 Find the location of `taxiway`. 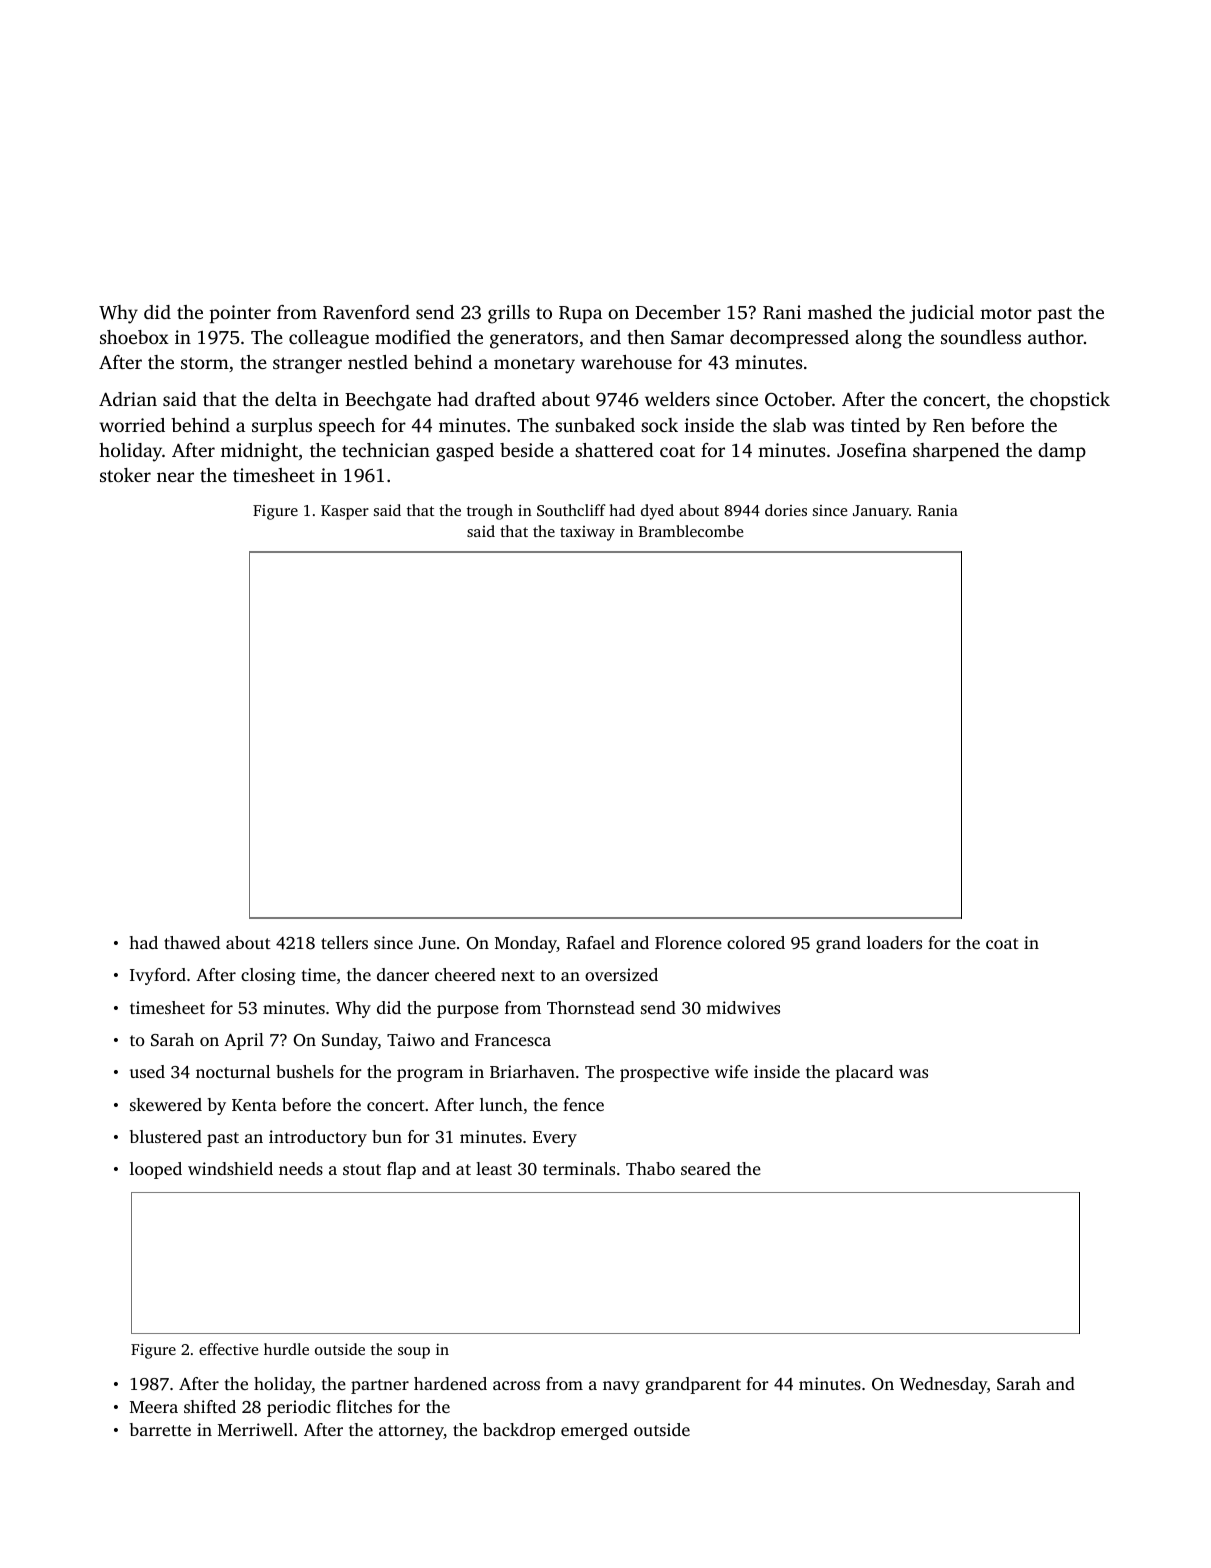

taxiway is located at coordinates (587, 533).
